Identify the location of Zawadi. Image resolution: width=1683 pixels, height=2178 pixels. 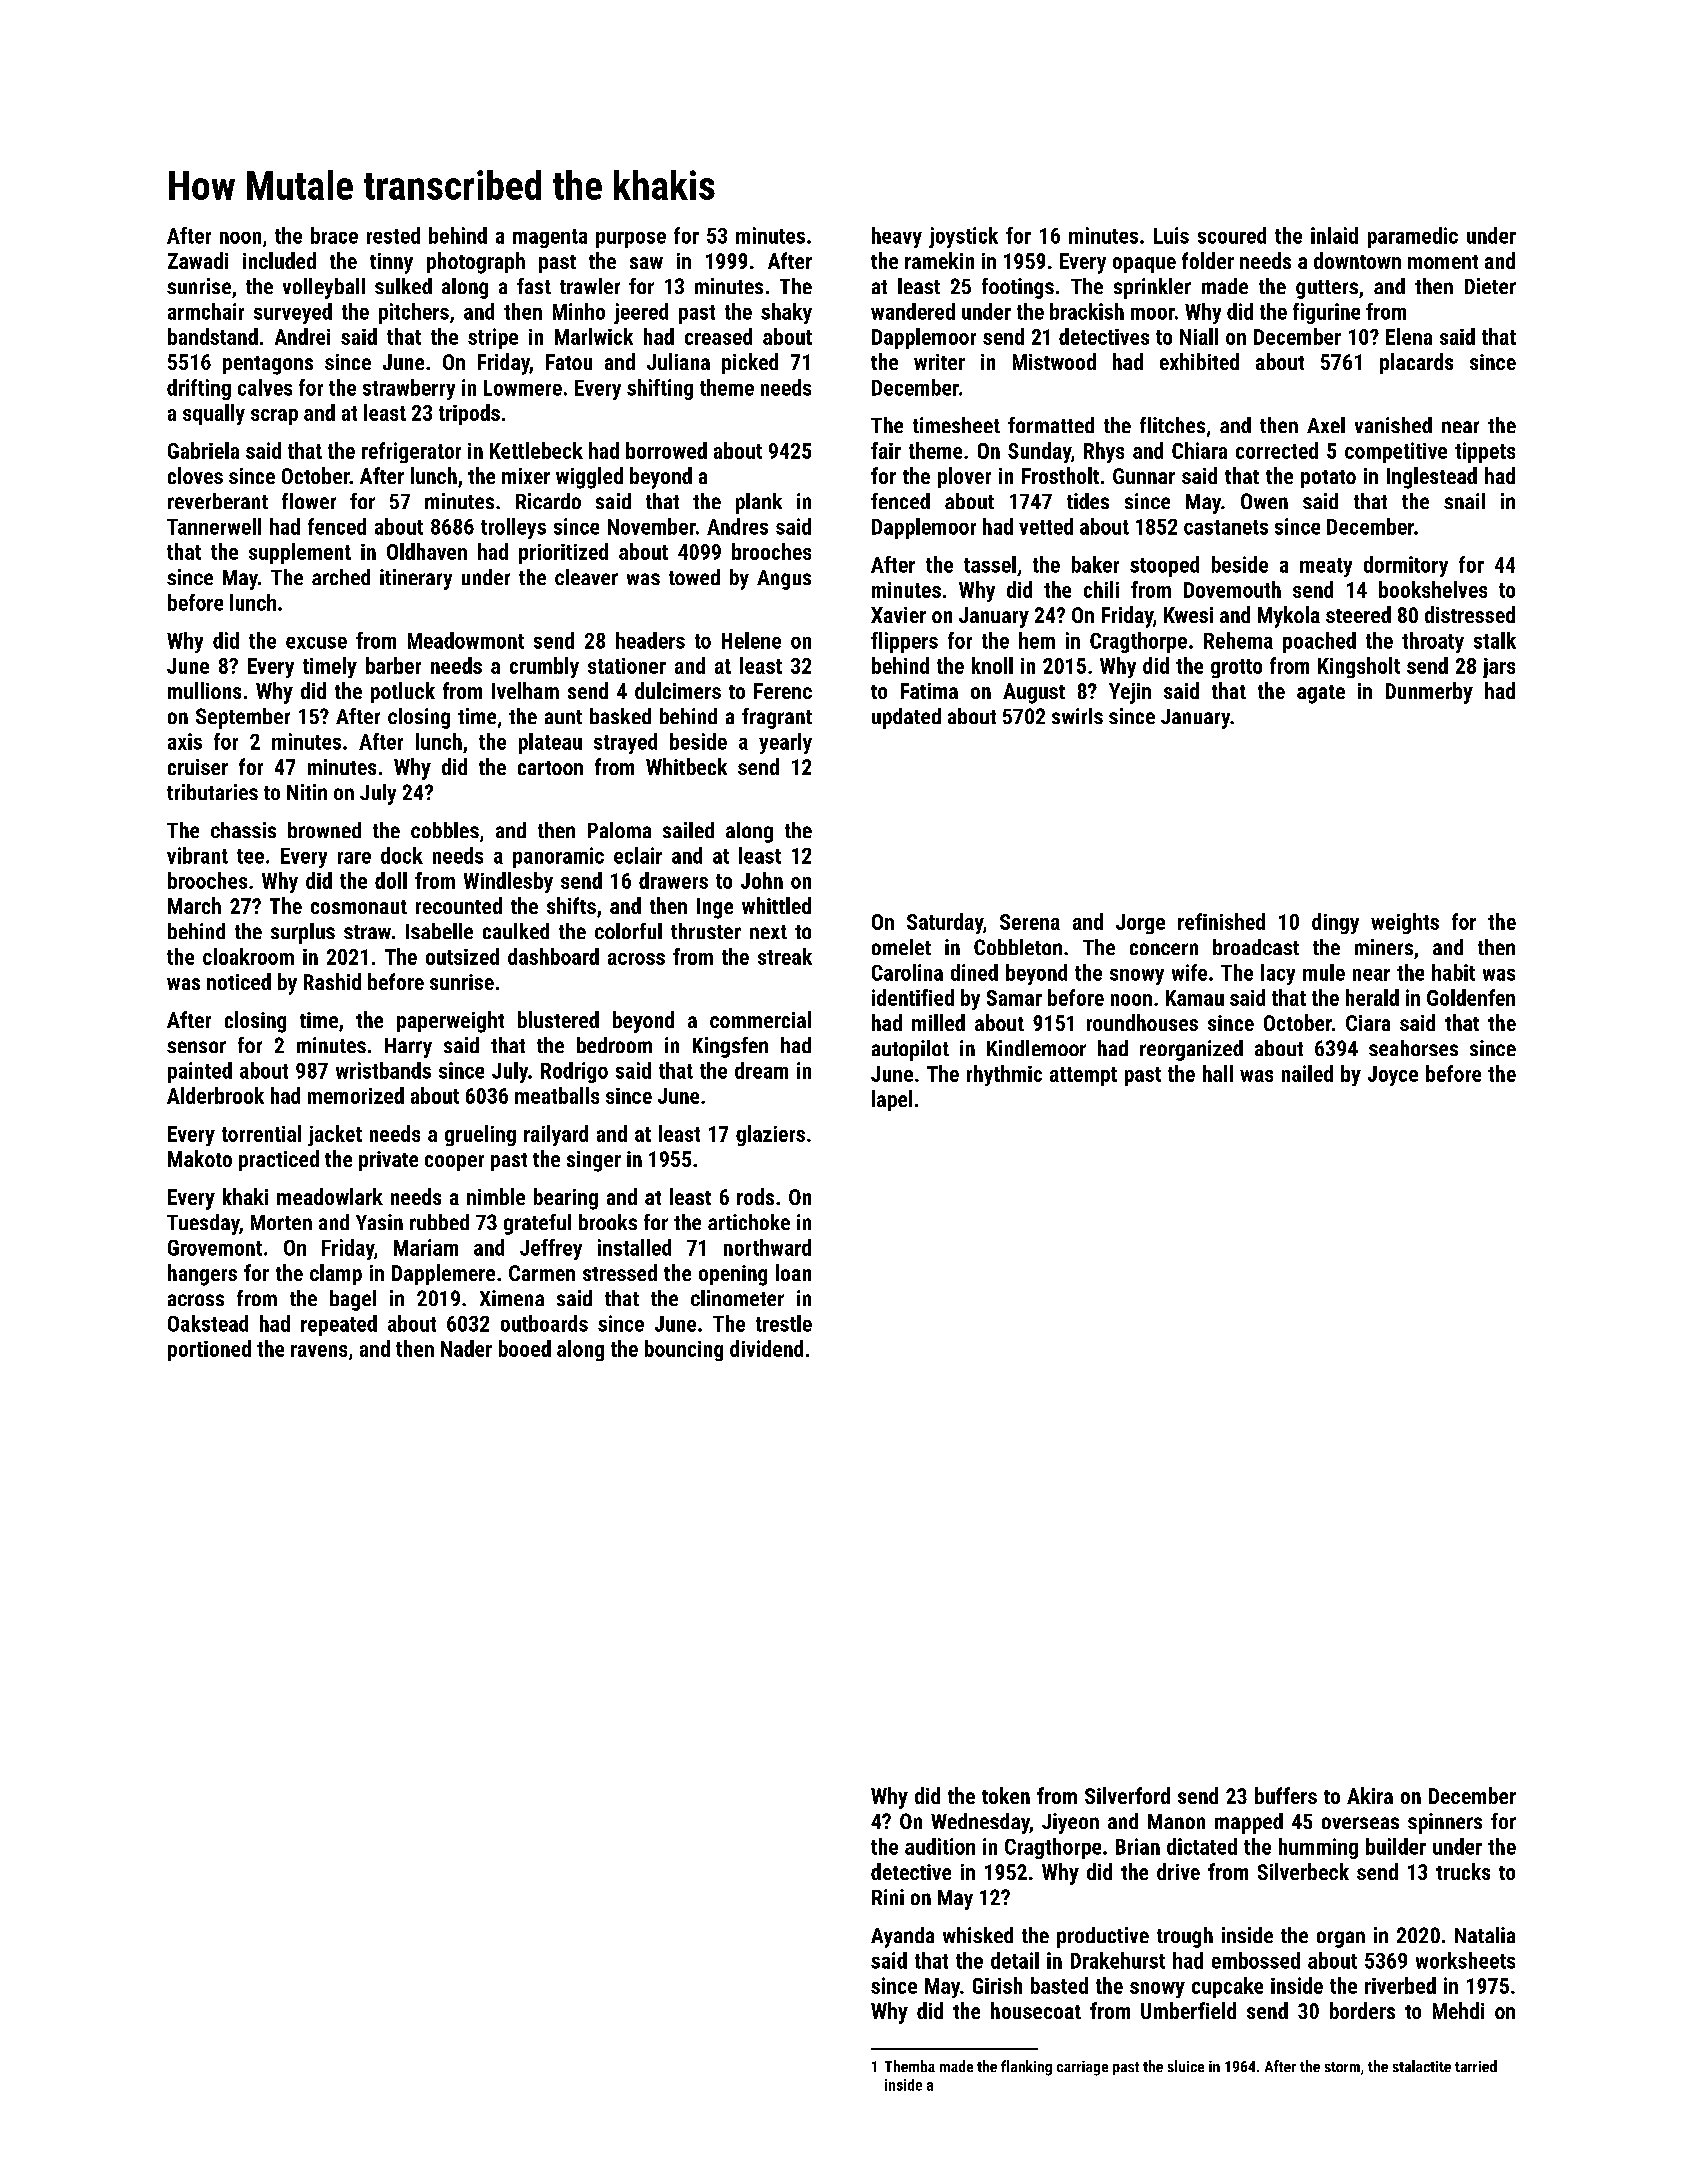
(198, 260).
